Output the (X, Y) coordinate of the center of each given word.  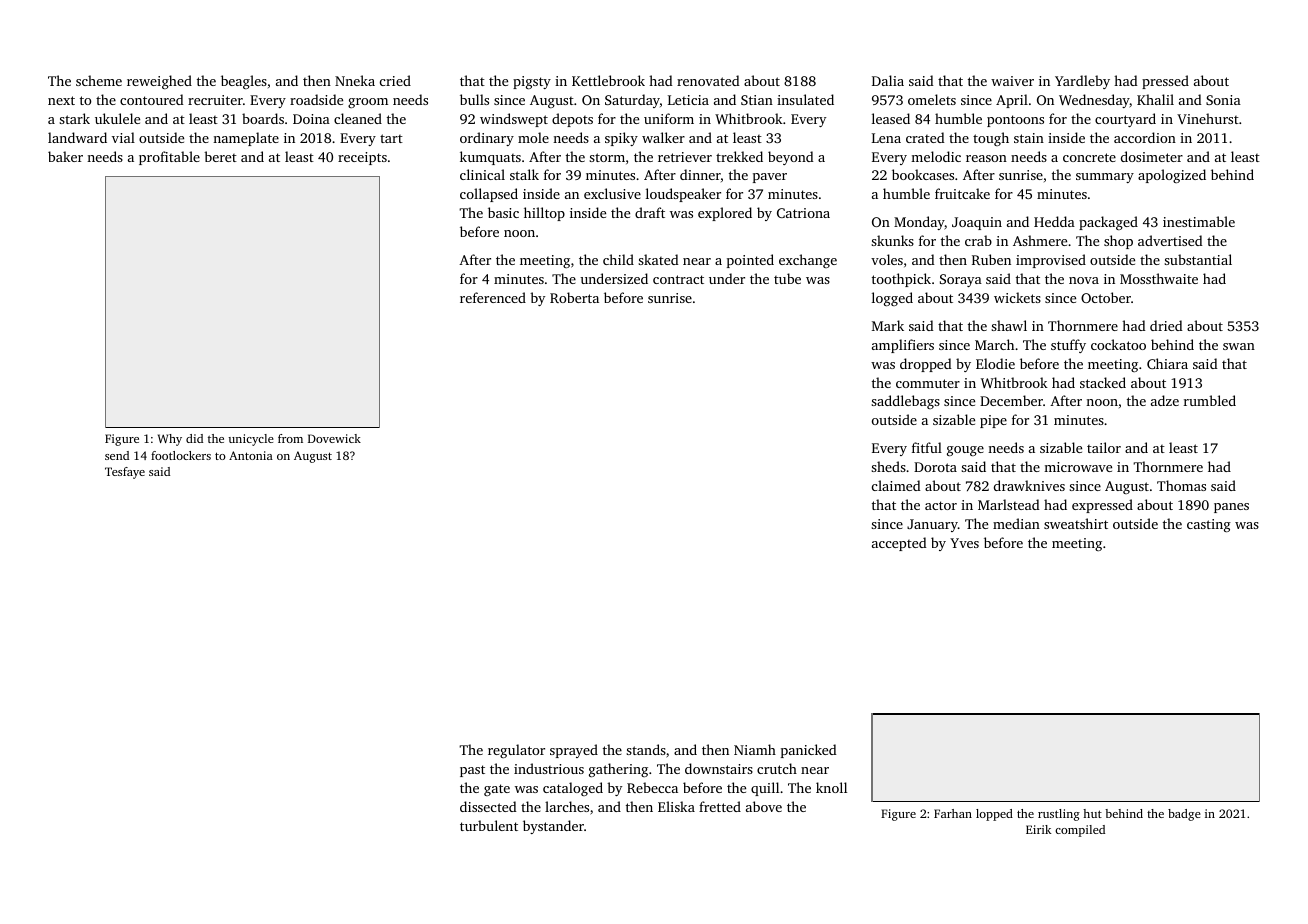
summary (1105, 178)
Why (170, 440)
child (618, 259)
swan (1239, 346)
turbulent (489, 825)
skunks (892, 240)
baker (65, 156)
